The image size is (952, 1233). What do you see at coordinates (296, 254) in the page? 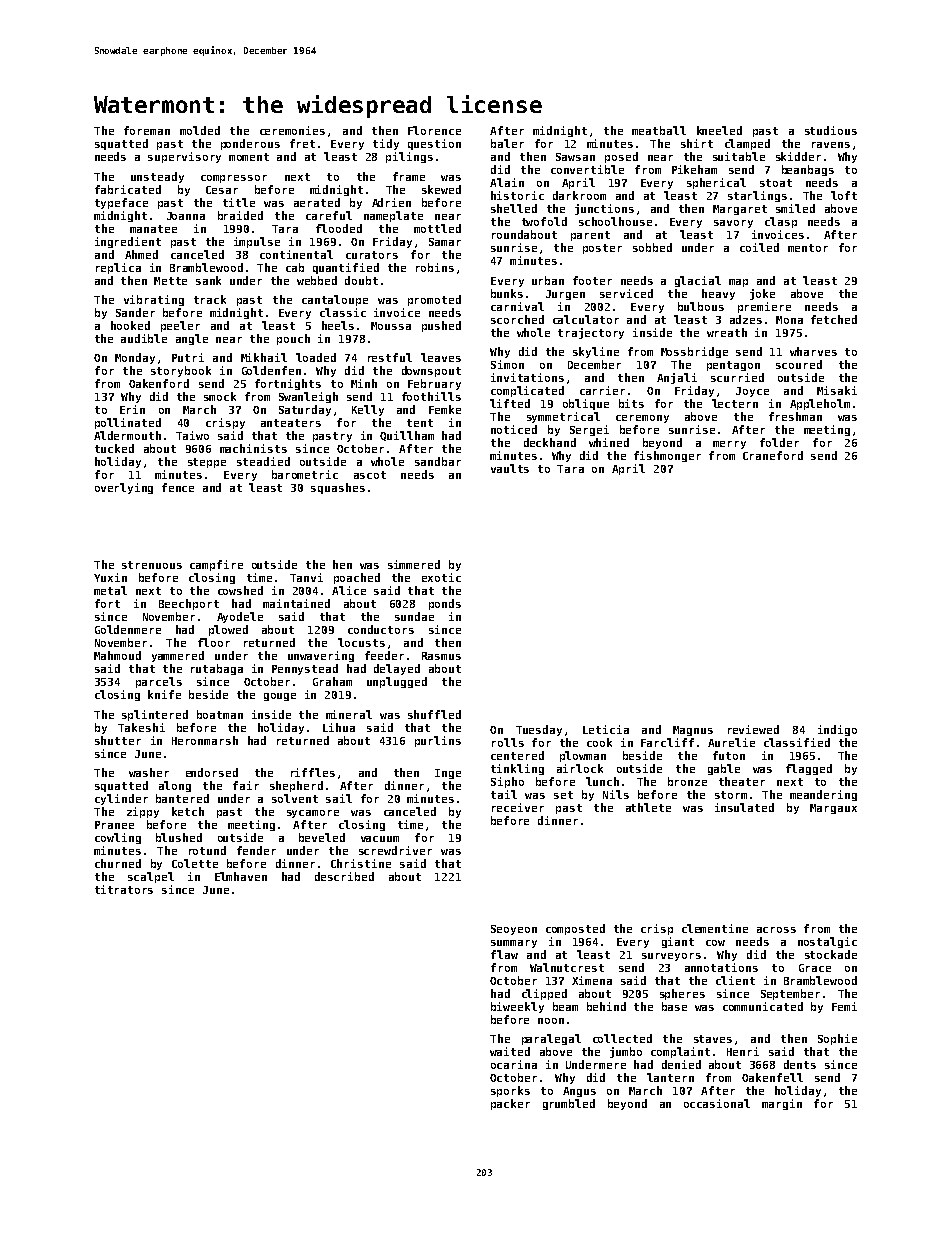
I see `continental` at bounding box center [296, 254].
